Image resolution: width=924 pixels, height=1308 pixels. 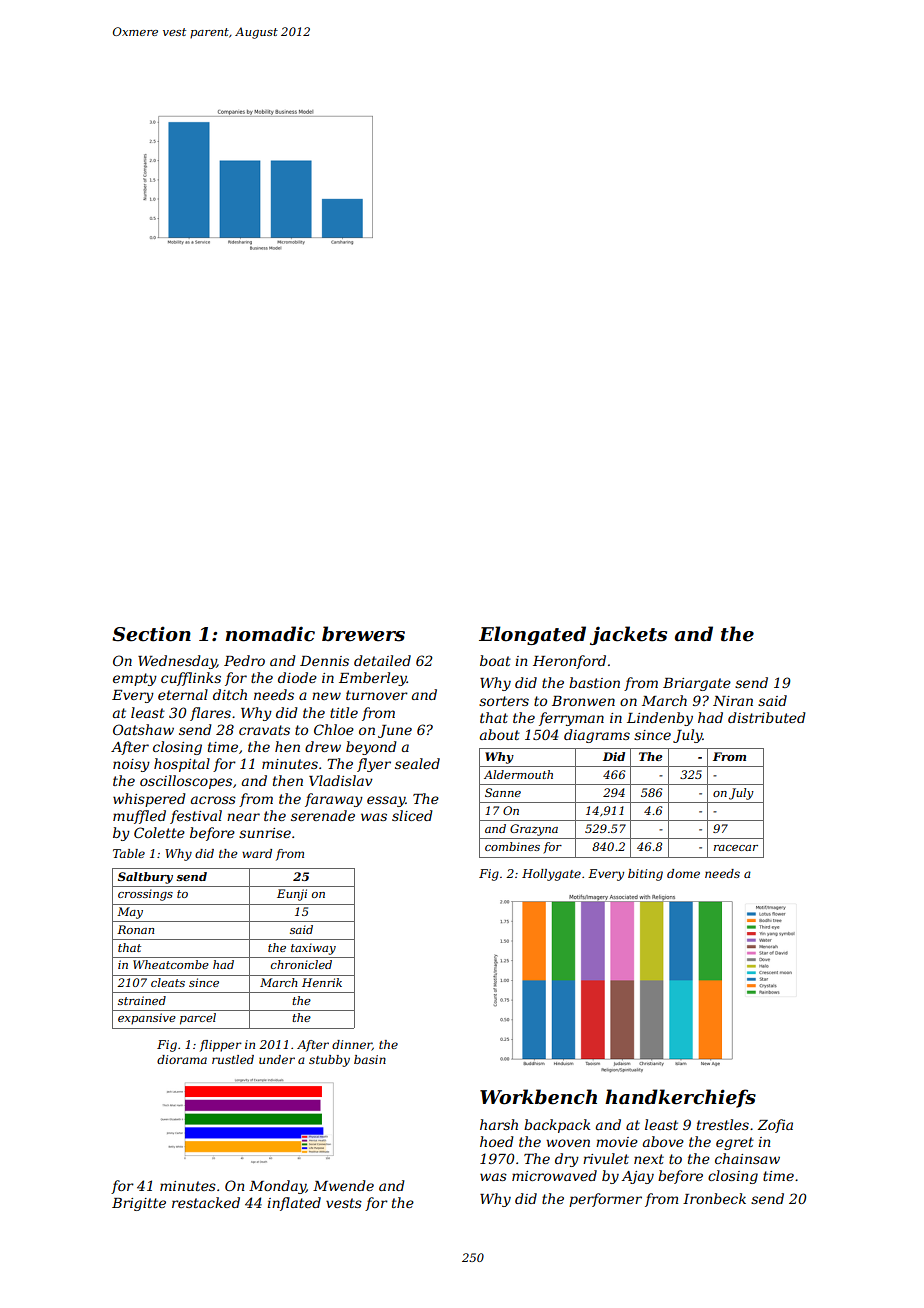 I want to click on racecar, so click(x=736, y=848).
